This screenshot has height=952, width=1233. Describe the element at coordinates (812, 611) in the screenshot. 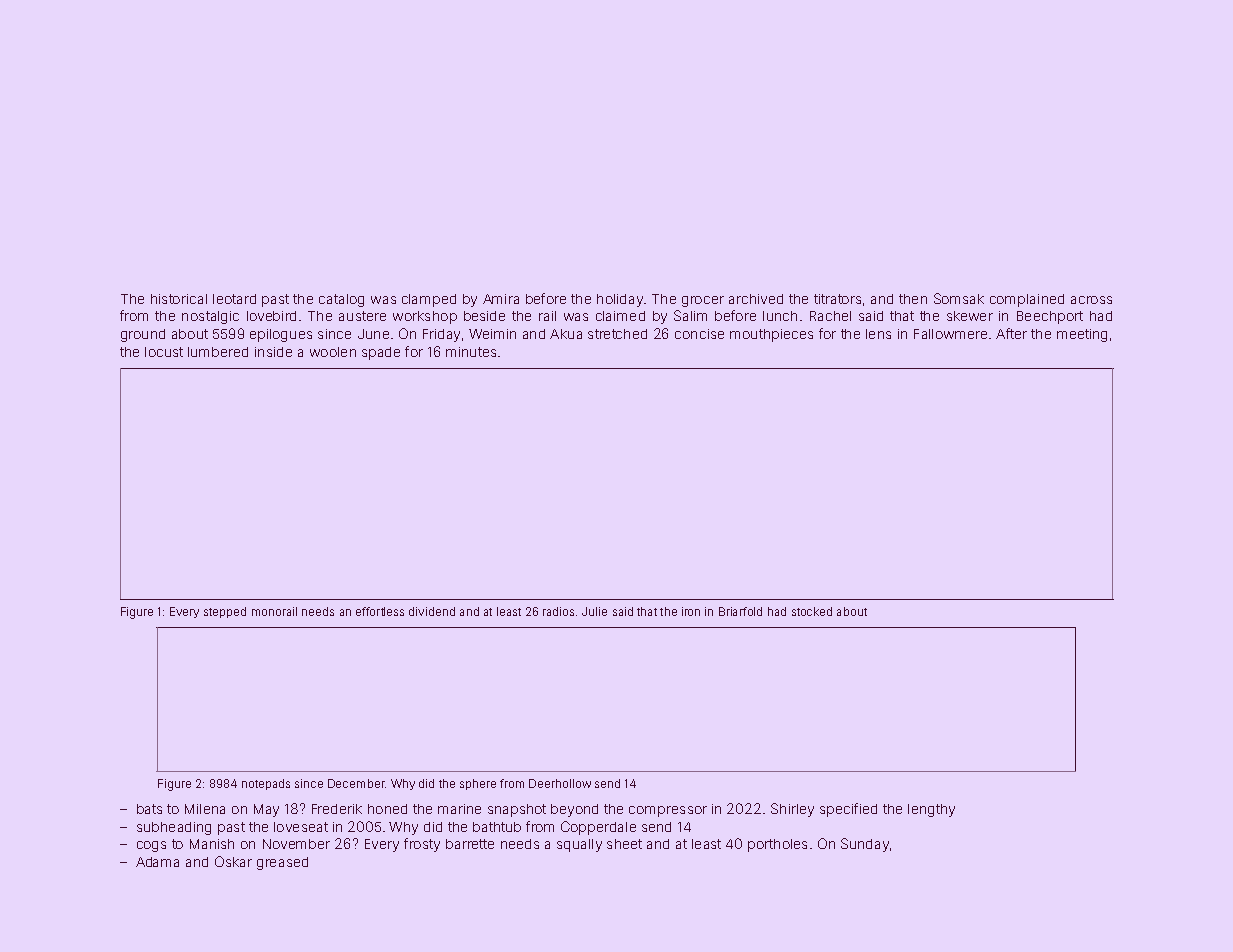

I see `stocked` at that location.
